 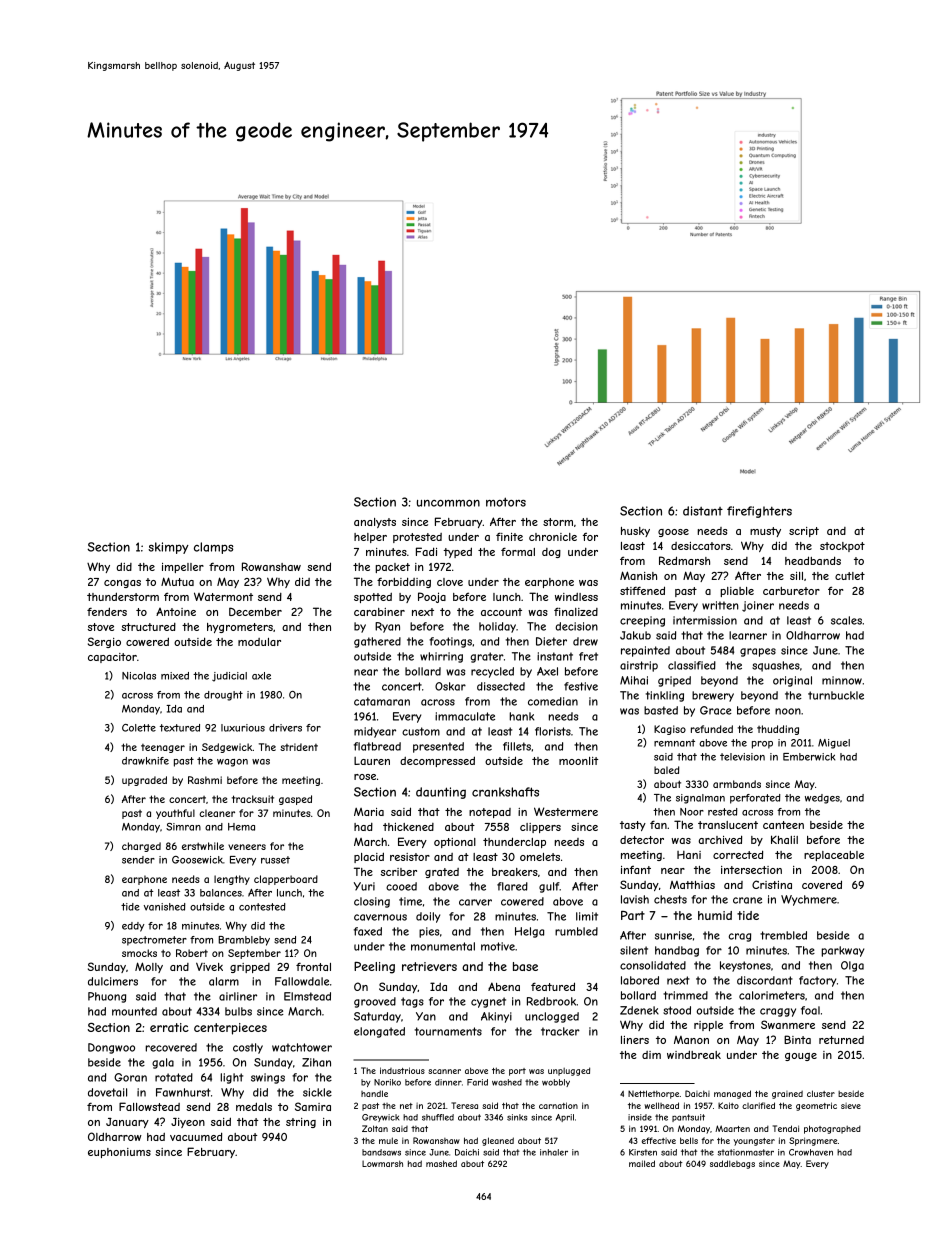 I want to click on tournaments, so click(x=448, y=1031).
